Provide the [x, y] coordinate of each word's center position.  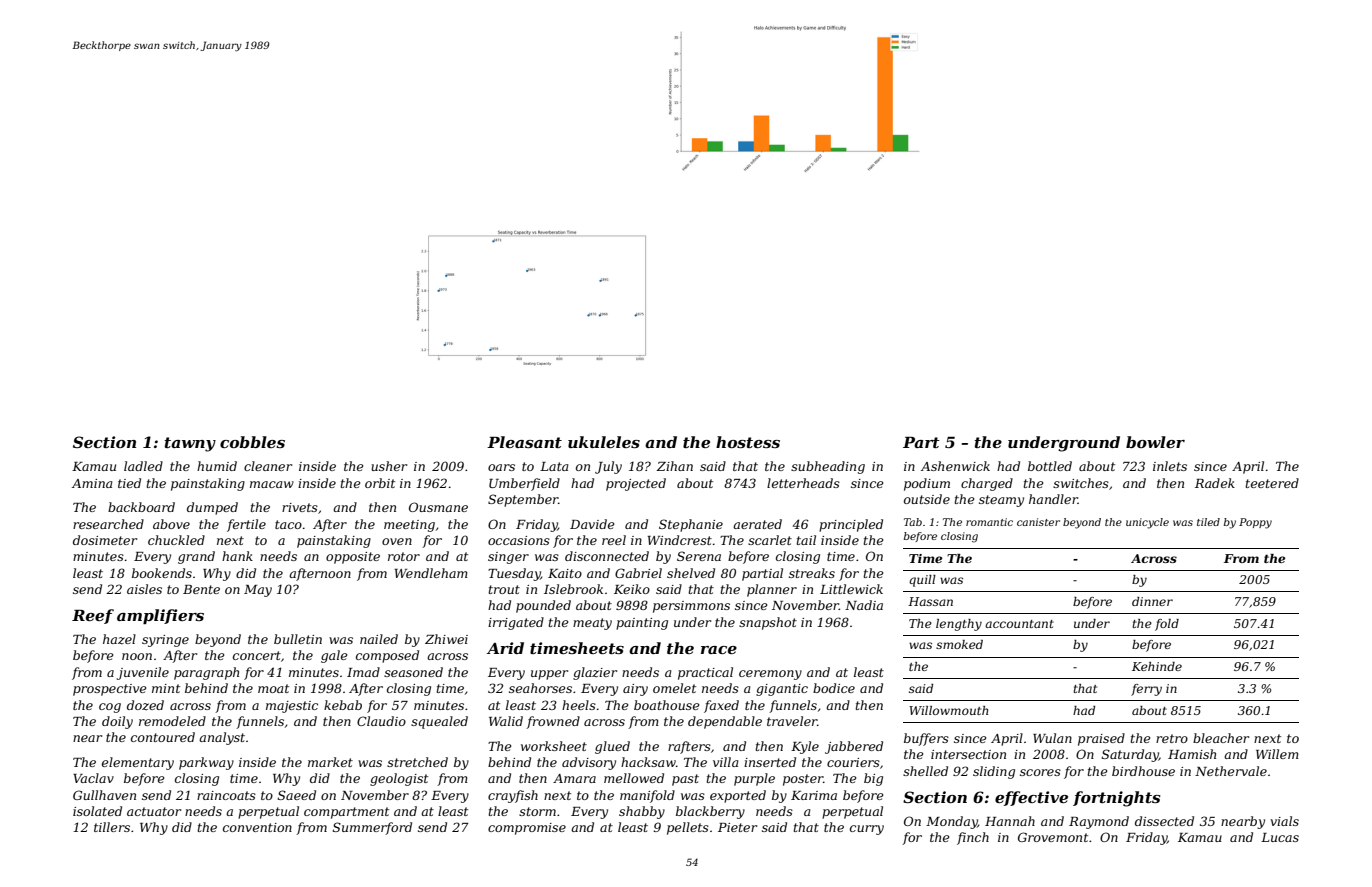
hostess [748, 442]
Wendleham [431, 573]
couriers [853, 762]
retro [1172, 738]
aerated [757, 524]
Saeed [297, 795]
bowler [1155, 442]
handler [1053, 499]
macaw [272, 484]
